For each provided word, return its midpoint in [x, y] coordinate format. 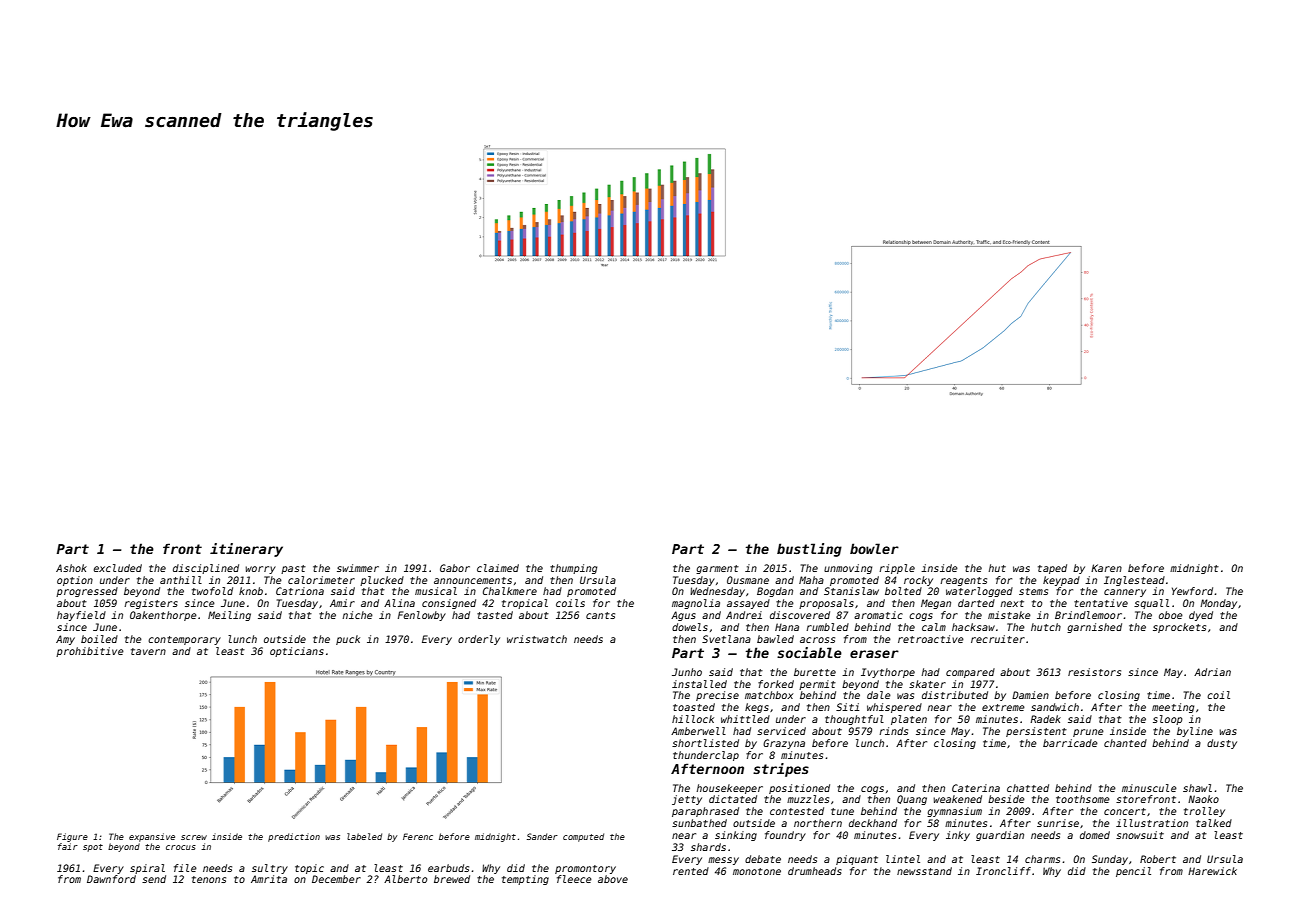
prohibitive [90, 652]
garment [717, 569]
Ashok [71, 568]
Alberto [405, 879]
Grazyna [784, 744]
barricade [1070, 743]
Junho [687, 672]
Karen [1106, 568]
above [613, 879]
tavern [148, 651]
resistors [1094, 672]
